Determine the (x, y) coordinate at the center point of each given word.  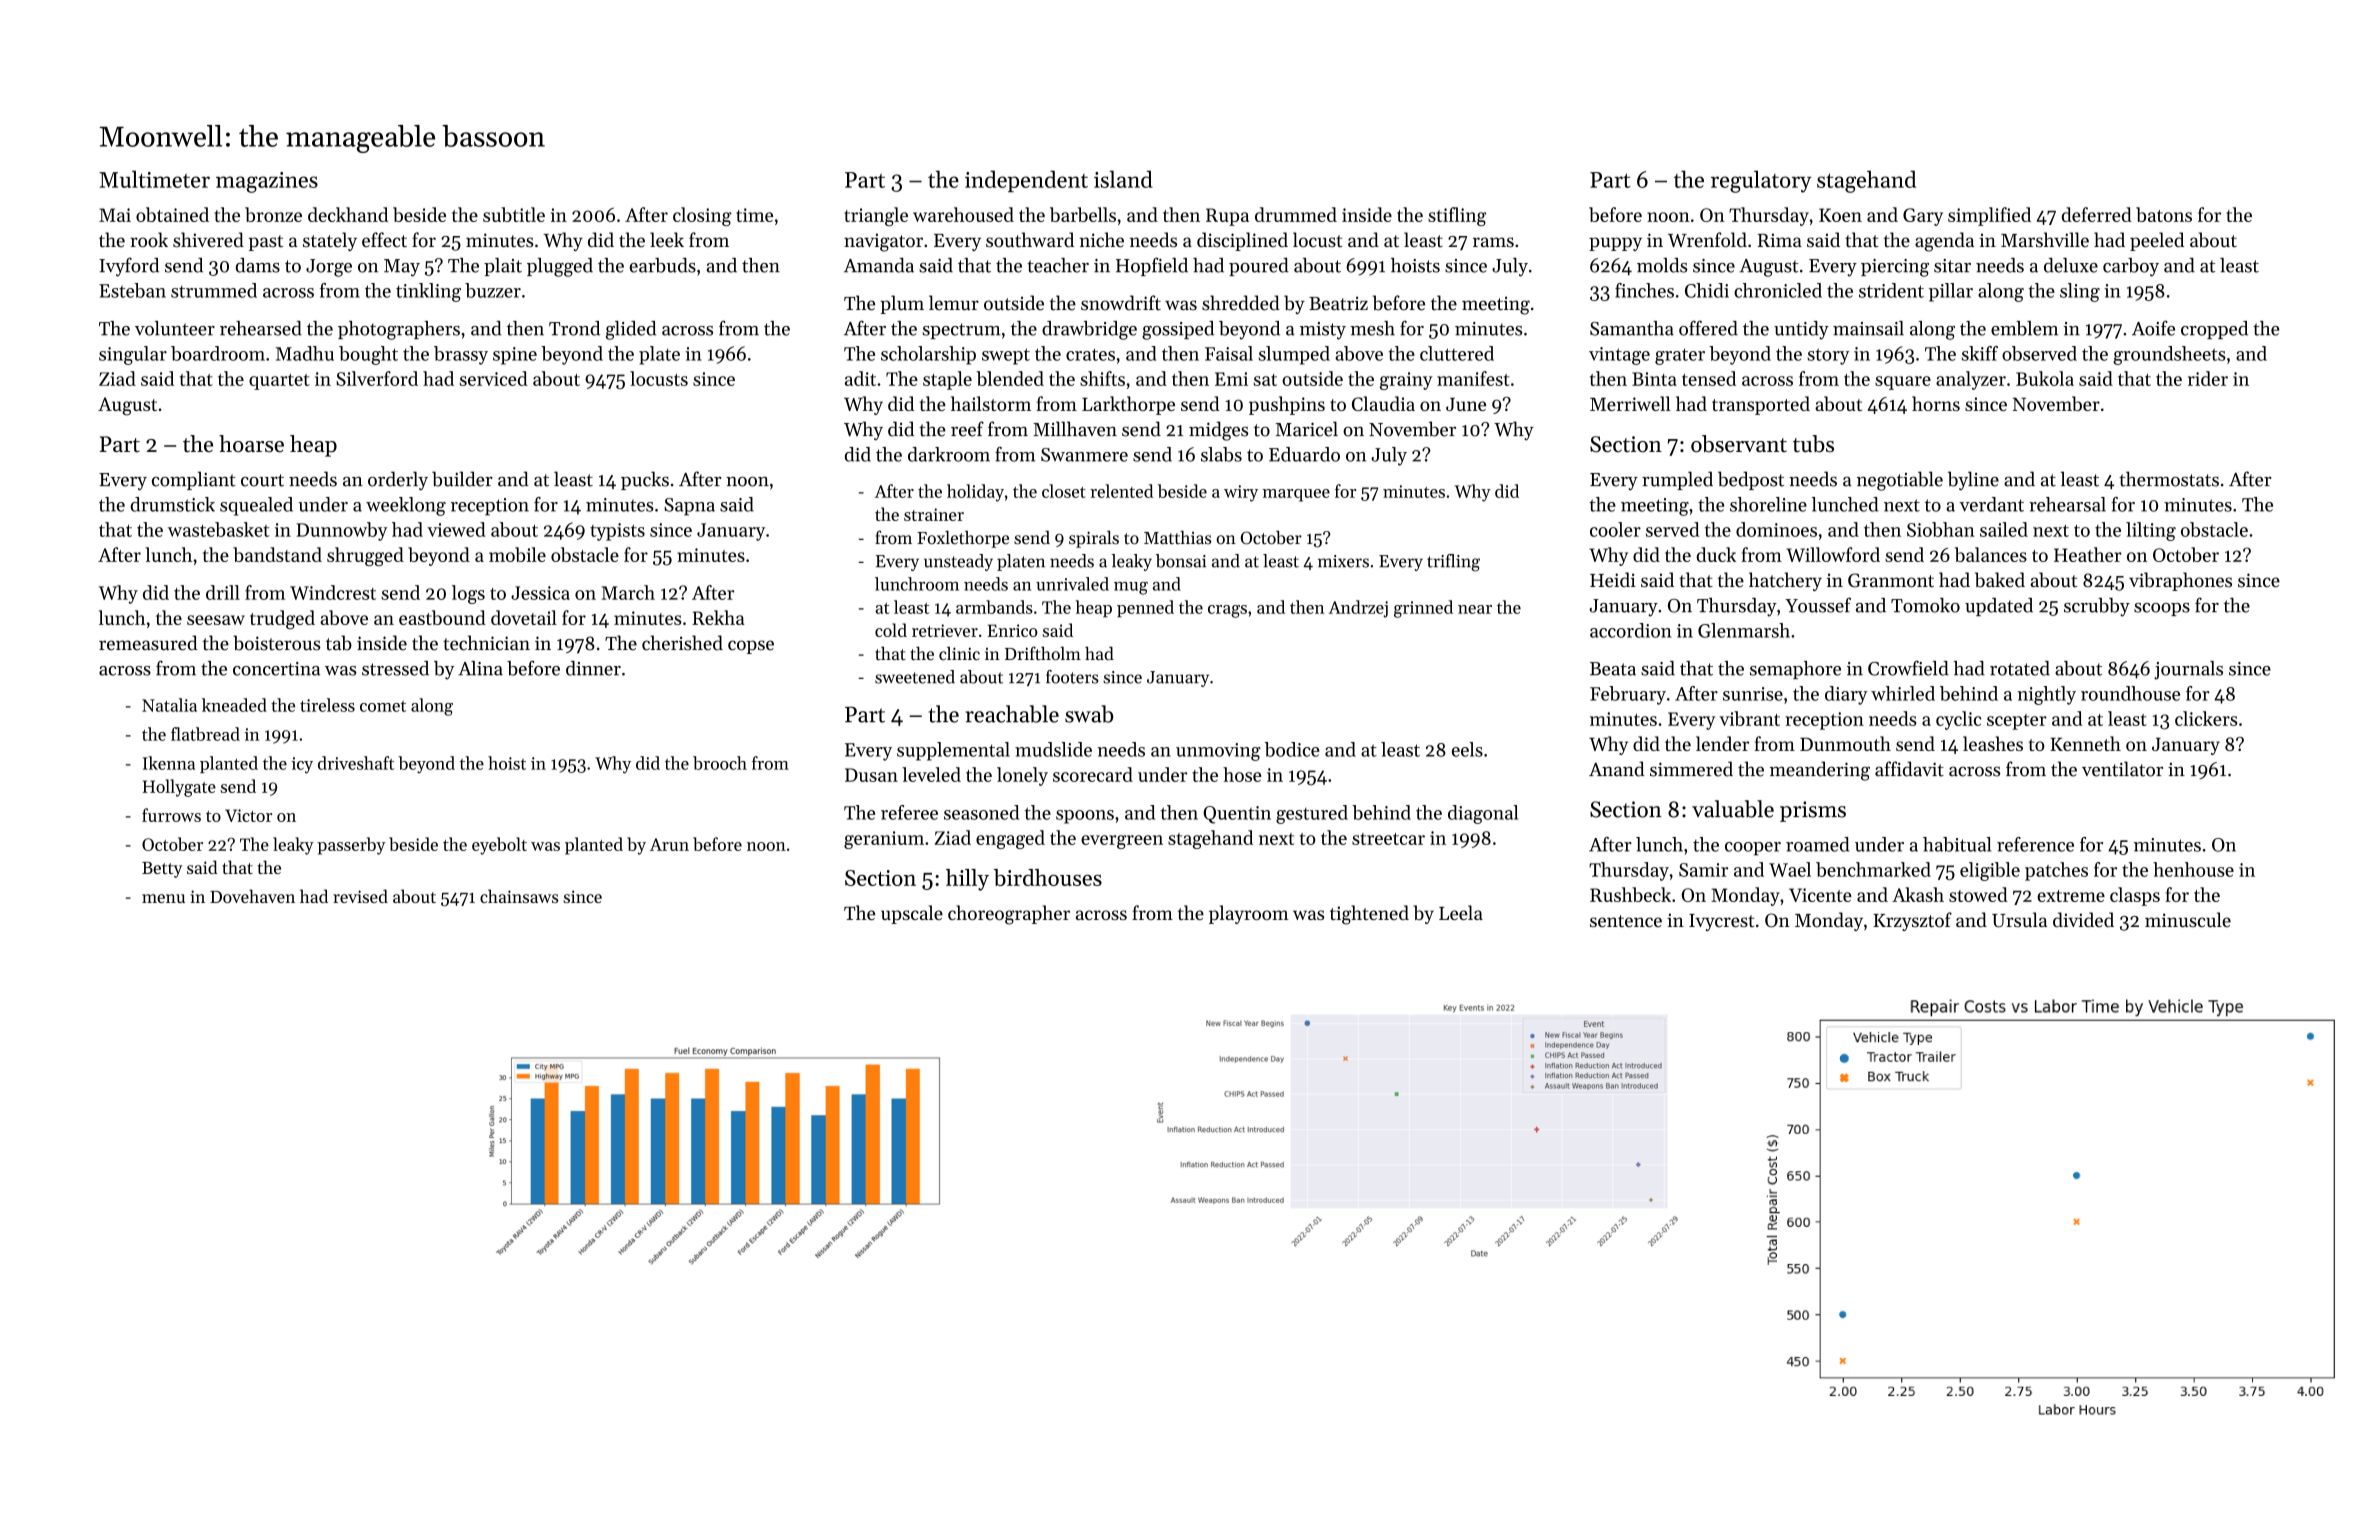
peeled (2157, 241)
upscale (912, 914)
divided (2083, 920)
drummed (1296, 214)
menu (163, 898)
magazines (267, 182)
